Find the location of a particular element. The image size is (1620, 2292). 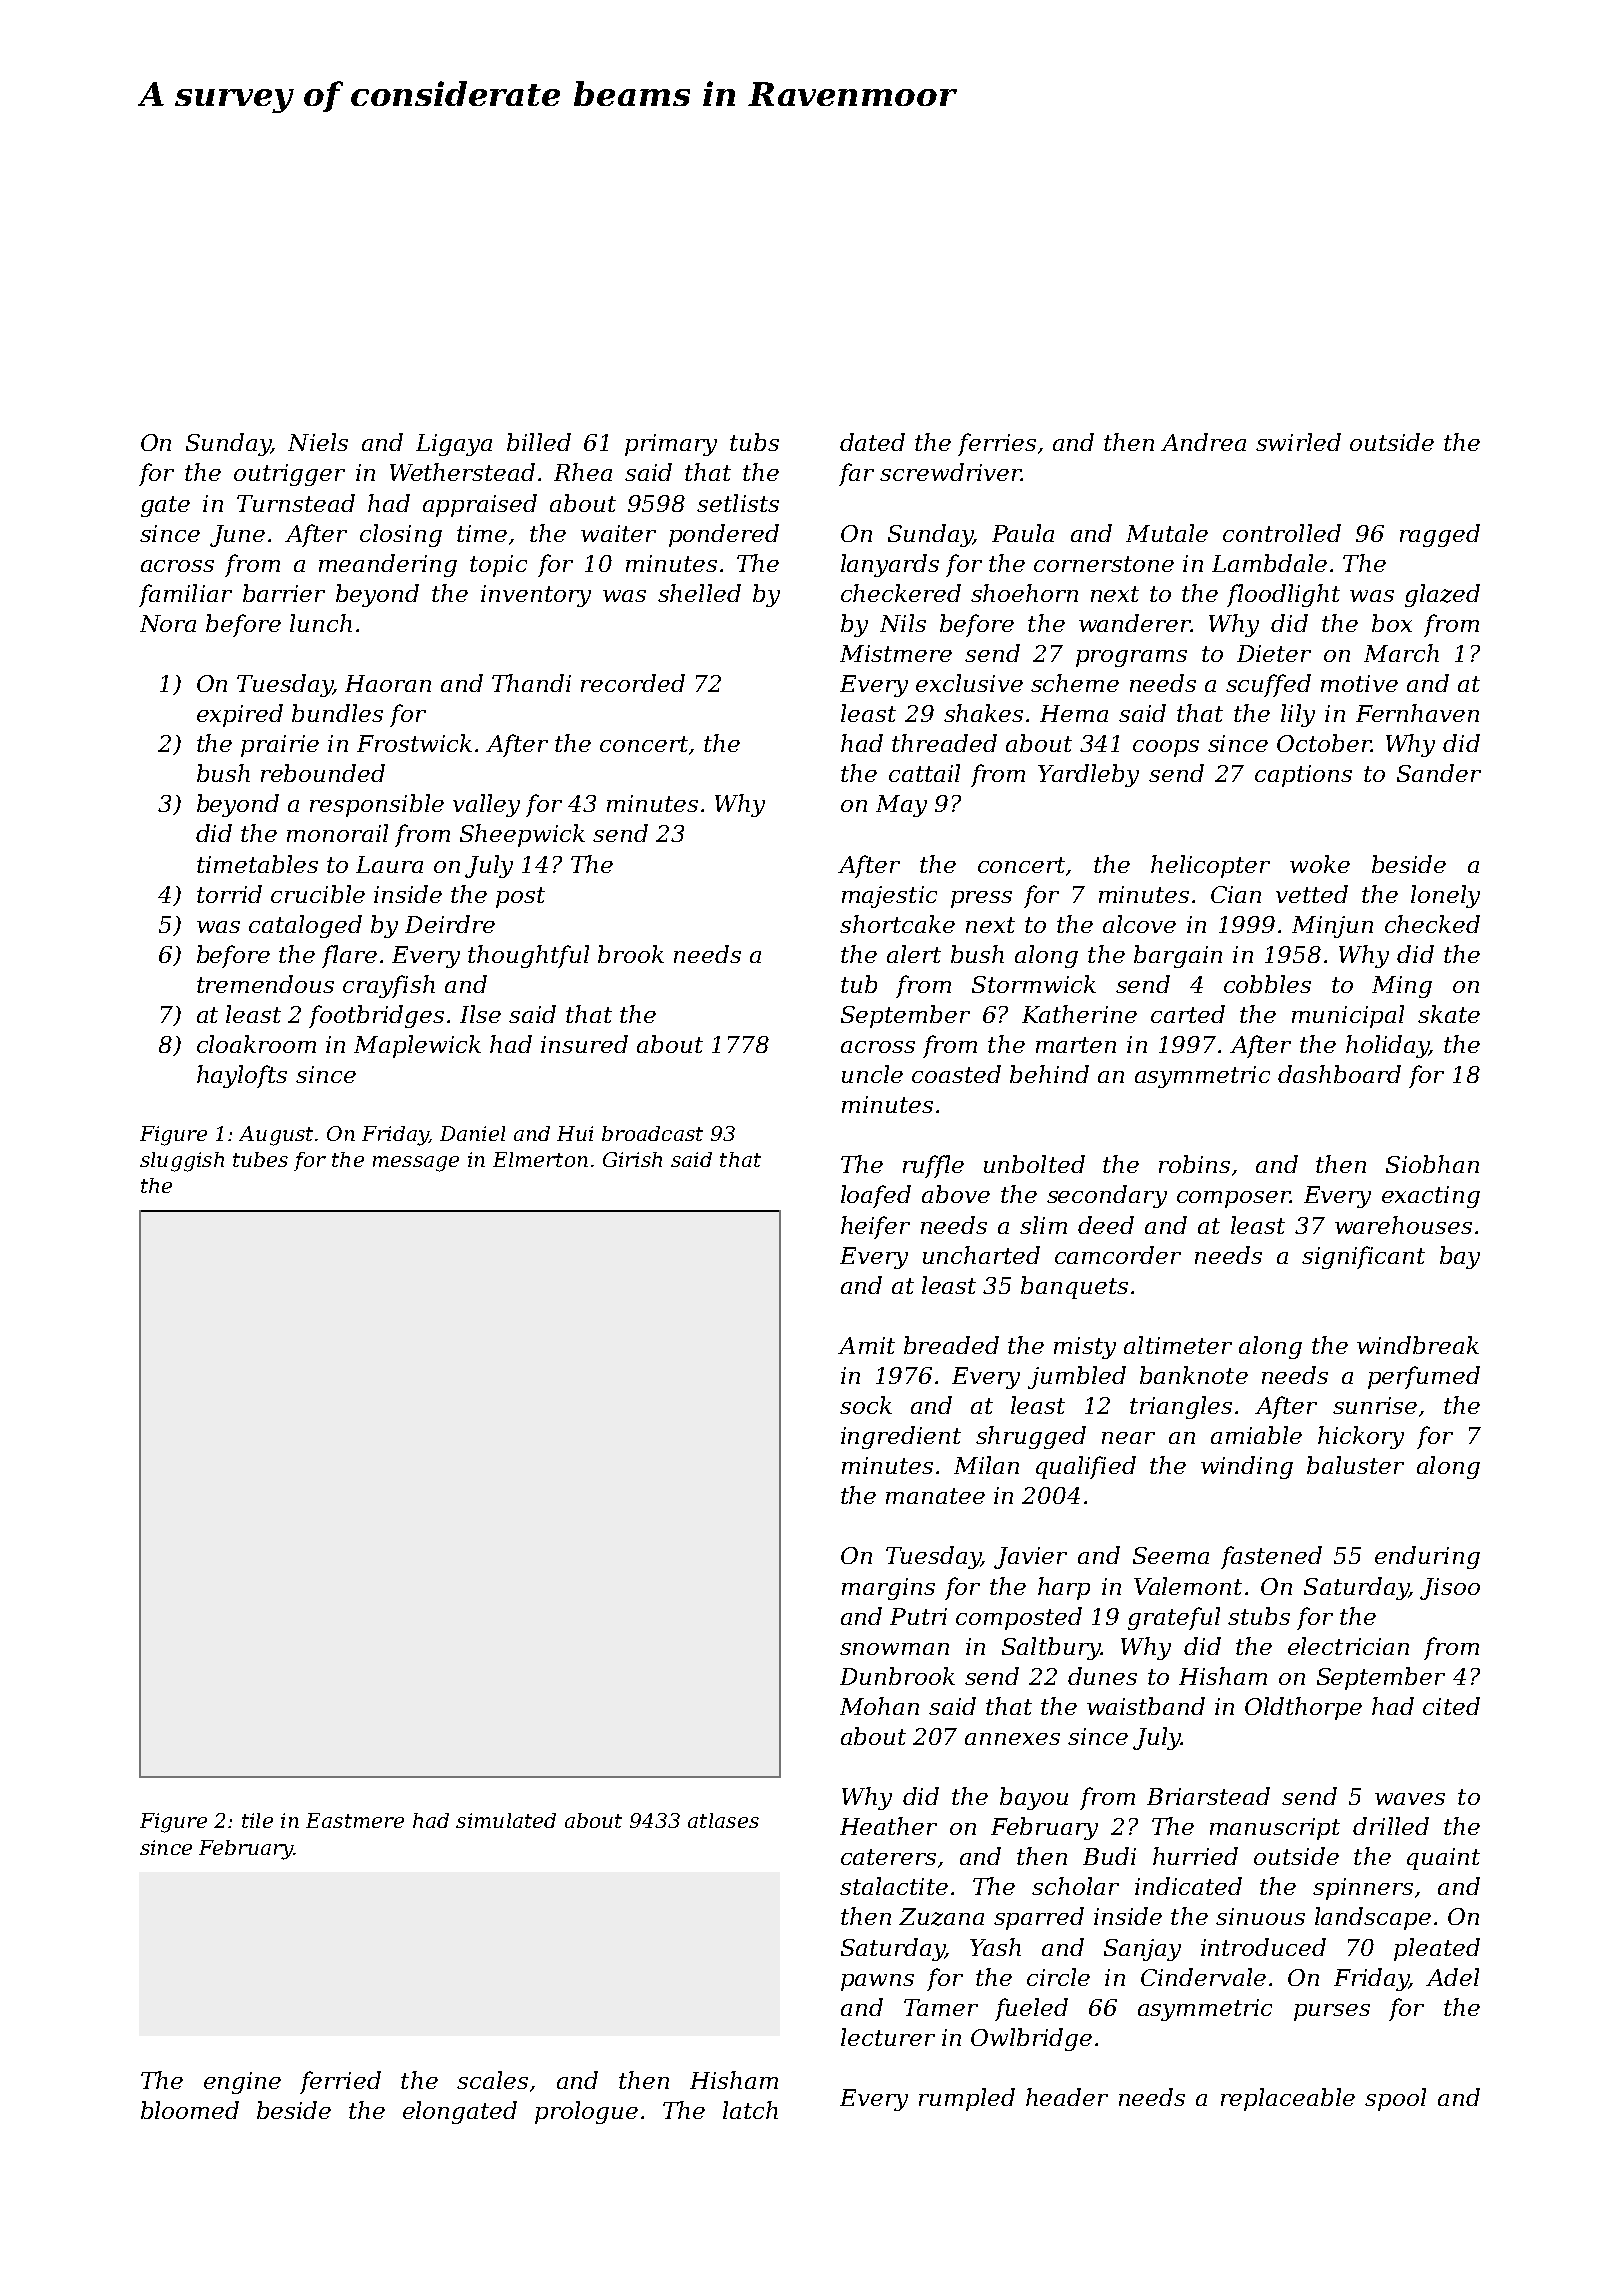

sock is located at coordinates (866, 1405).
